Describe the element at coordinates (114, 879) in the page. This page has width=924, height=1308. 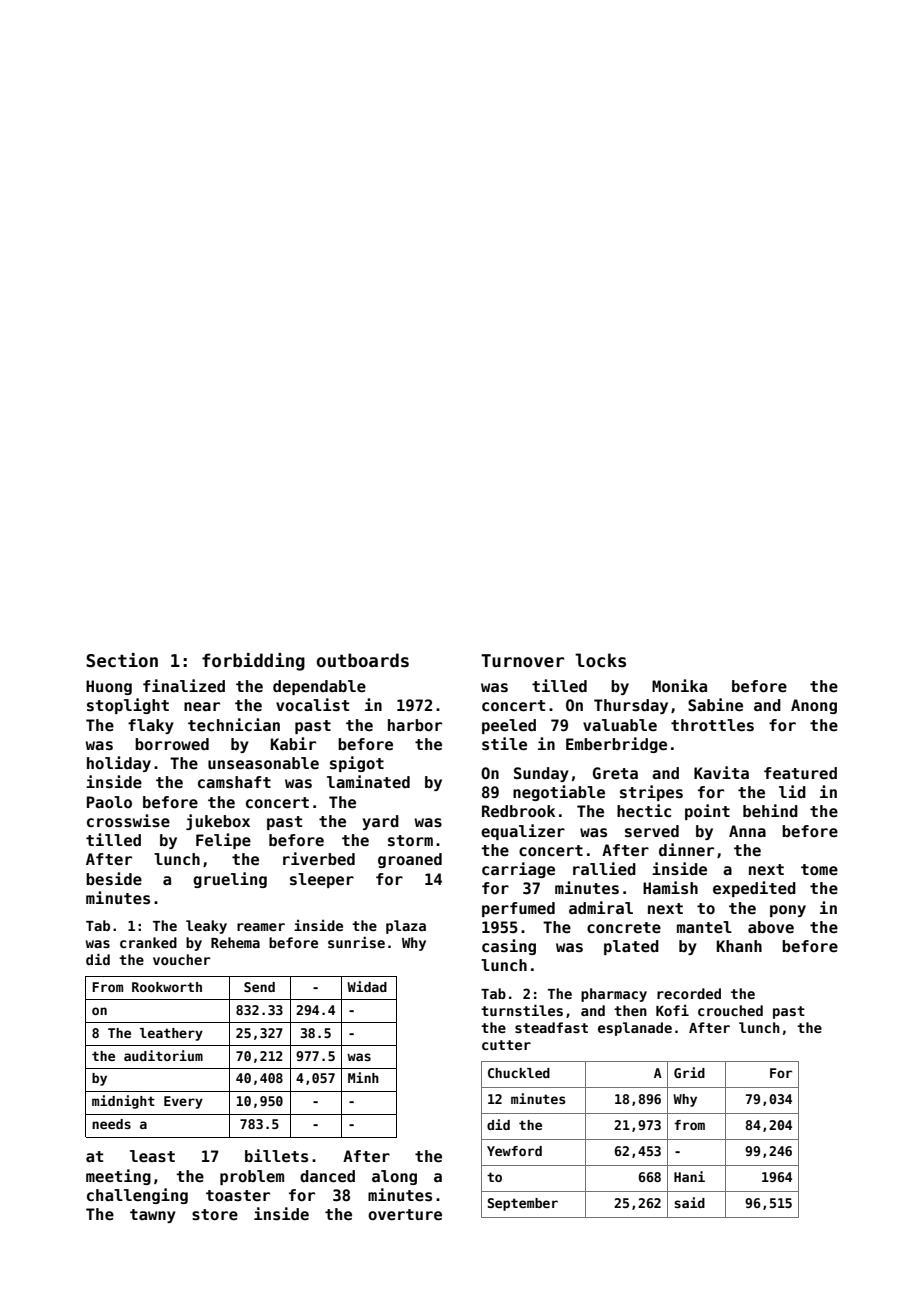
I see `beside` at that location.
